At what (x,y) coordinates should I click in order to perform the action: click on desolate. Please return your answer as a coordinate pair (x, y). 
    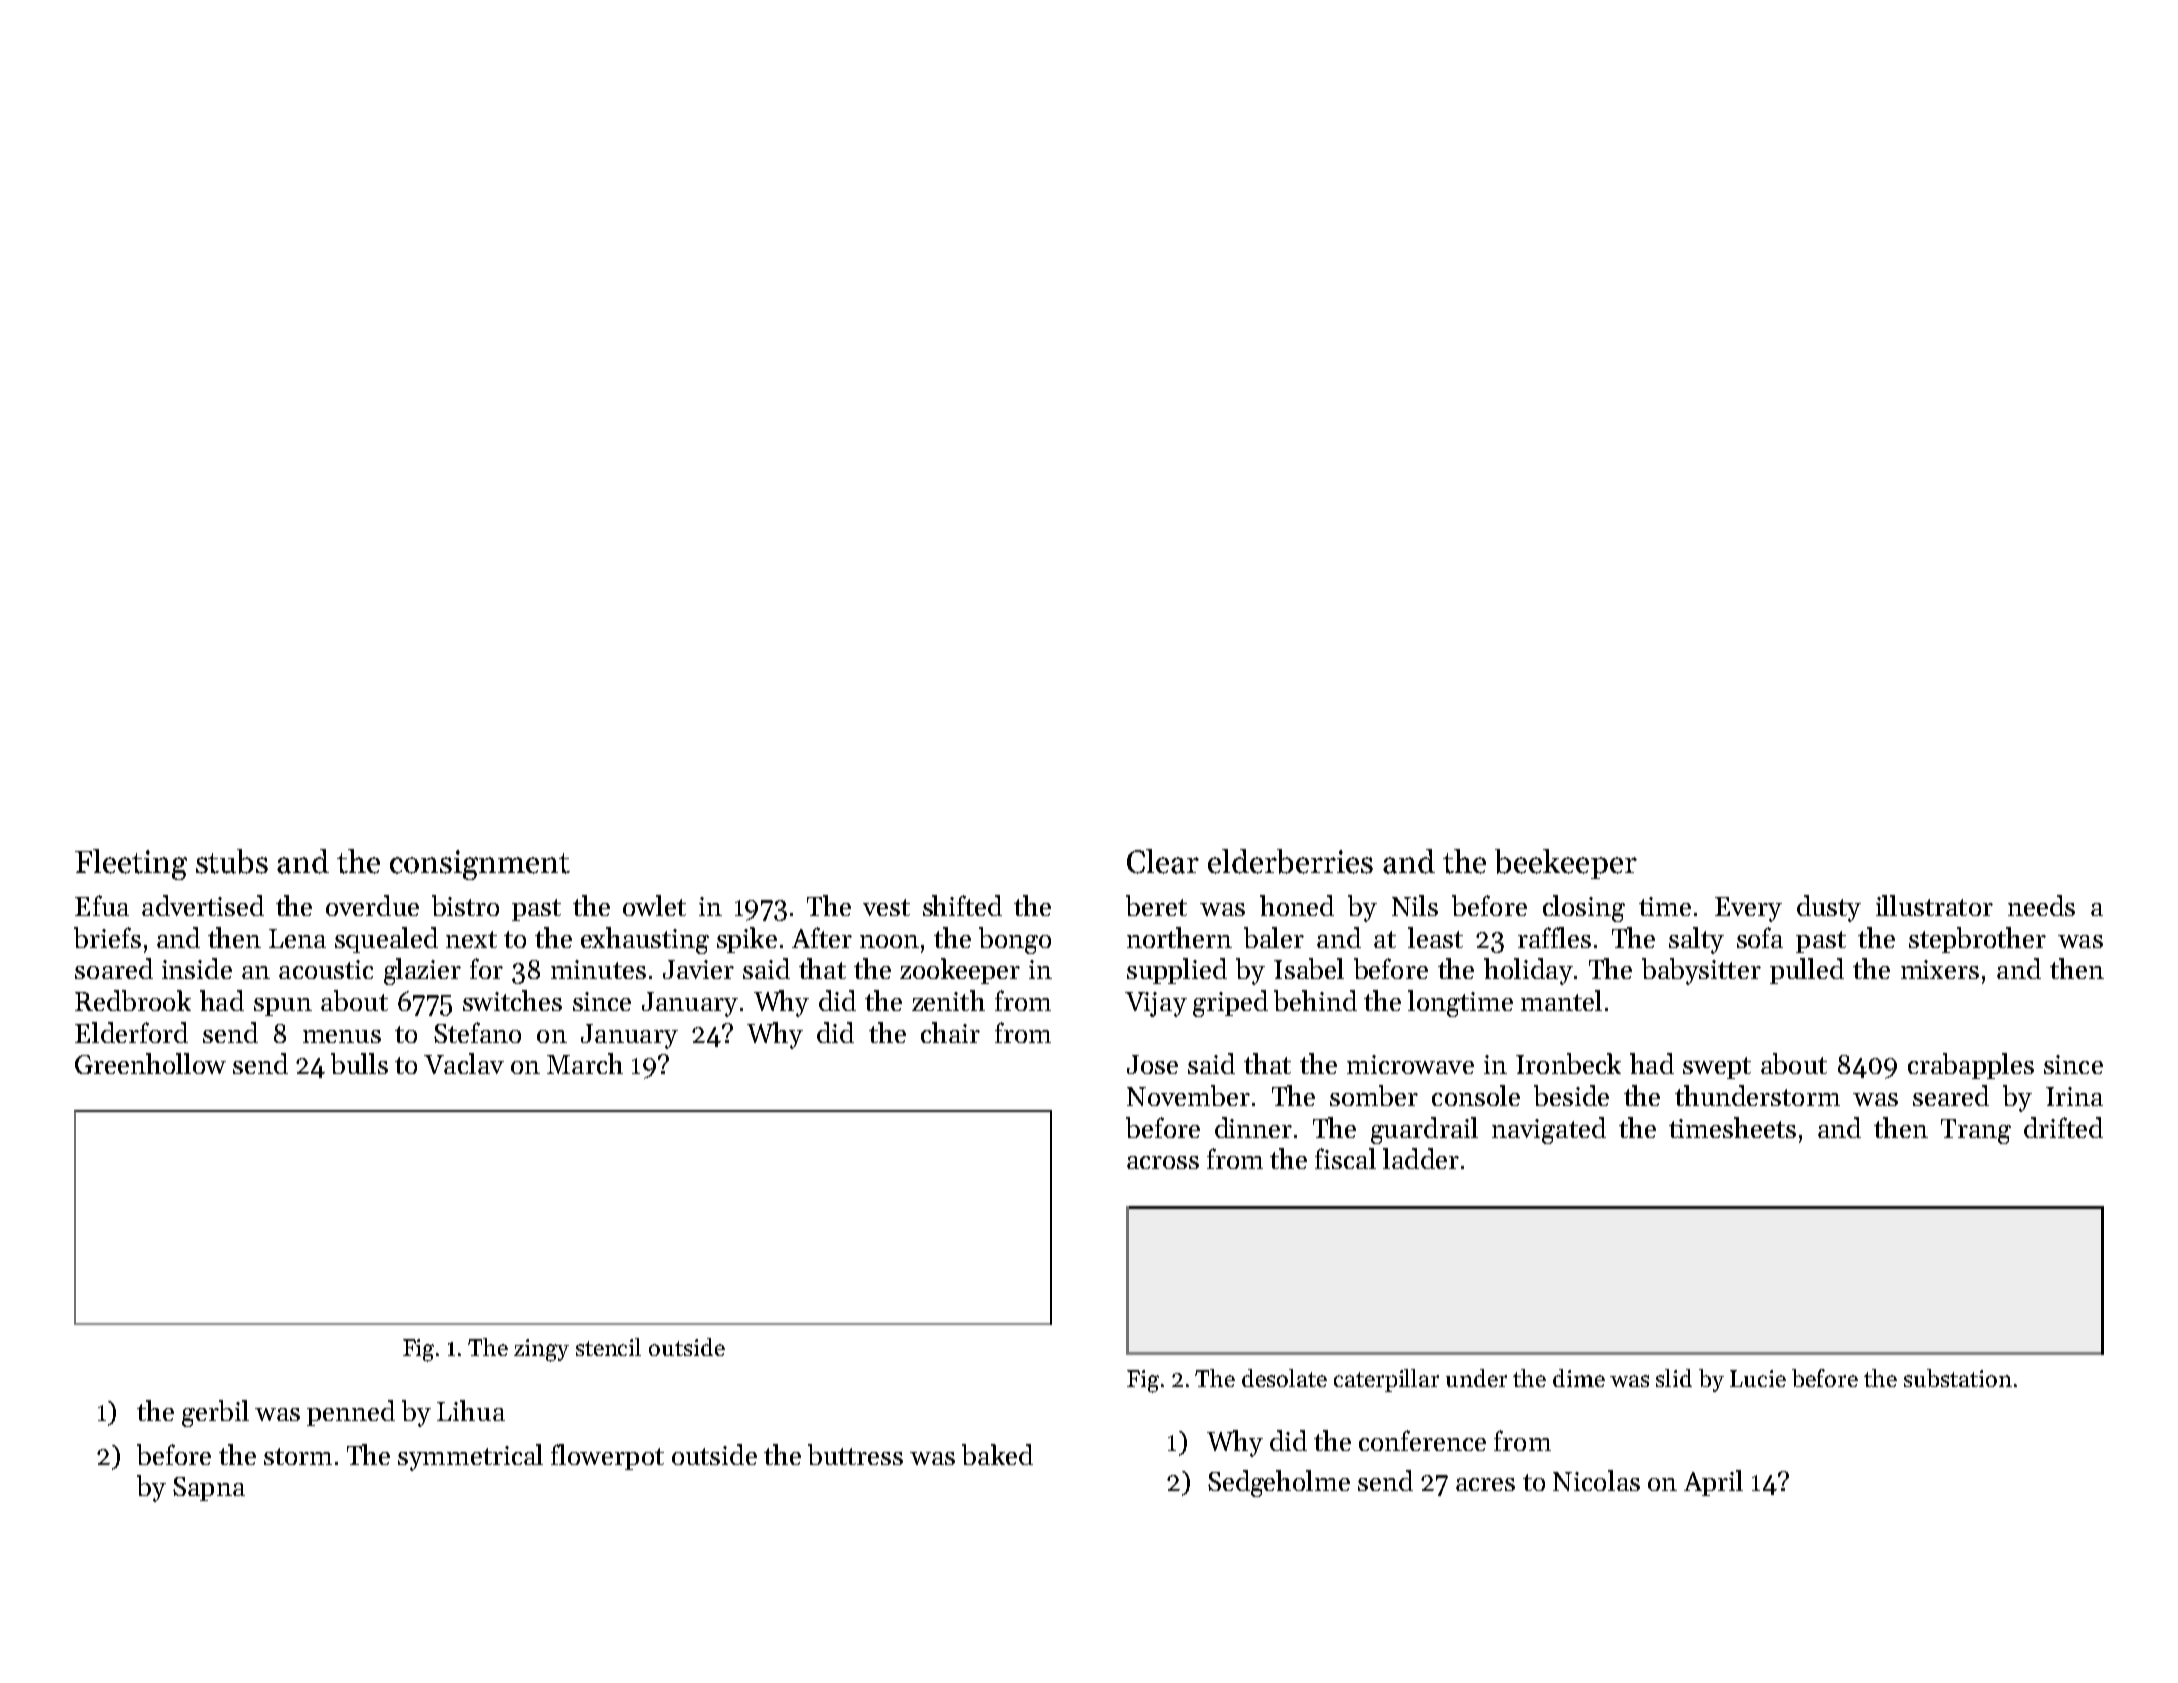
    Looking at the image, I should click on (1284, 1378).
